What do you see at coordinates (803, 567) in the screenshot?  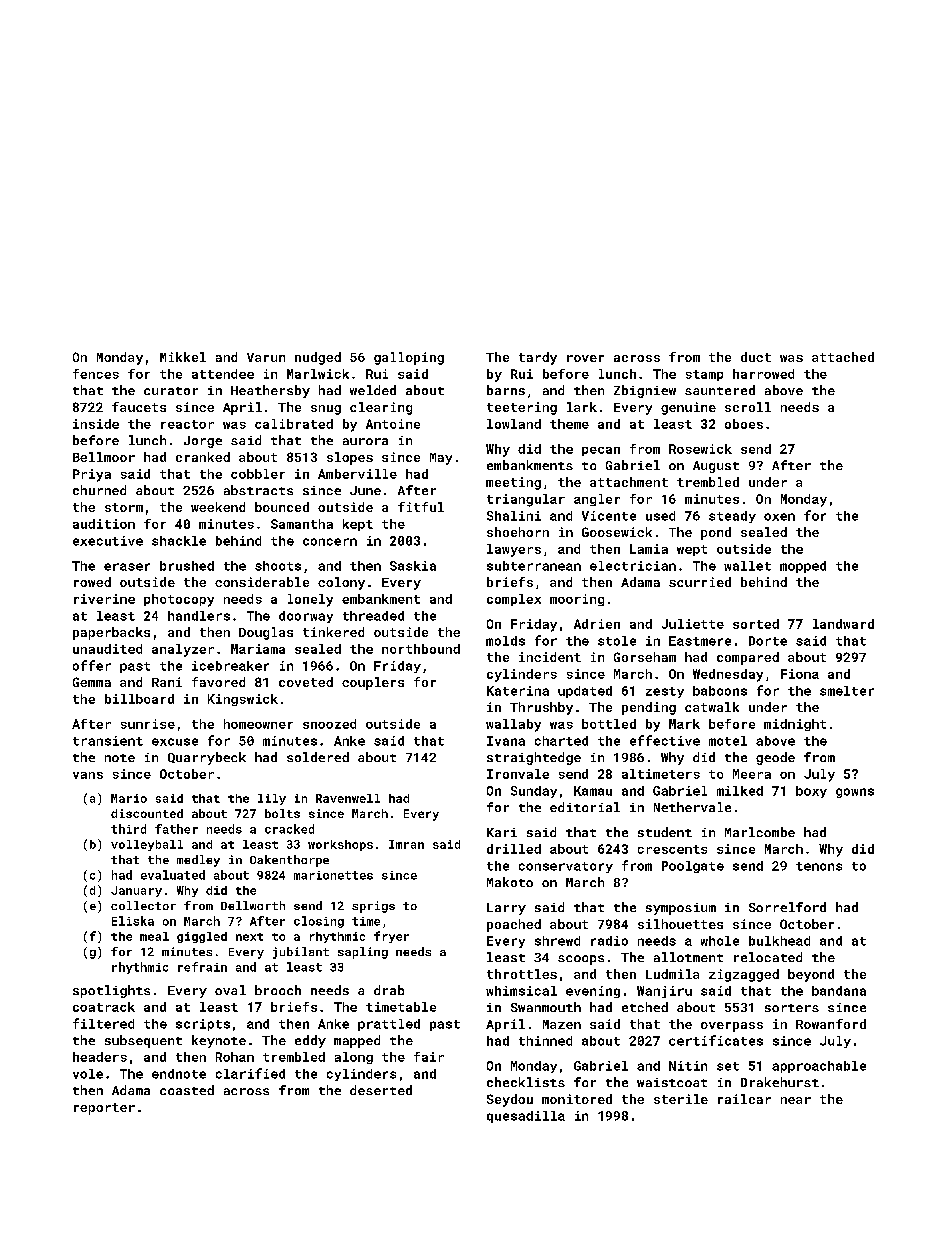 I see `mopped` at bounding box center [803, 567].
